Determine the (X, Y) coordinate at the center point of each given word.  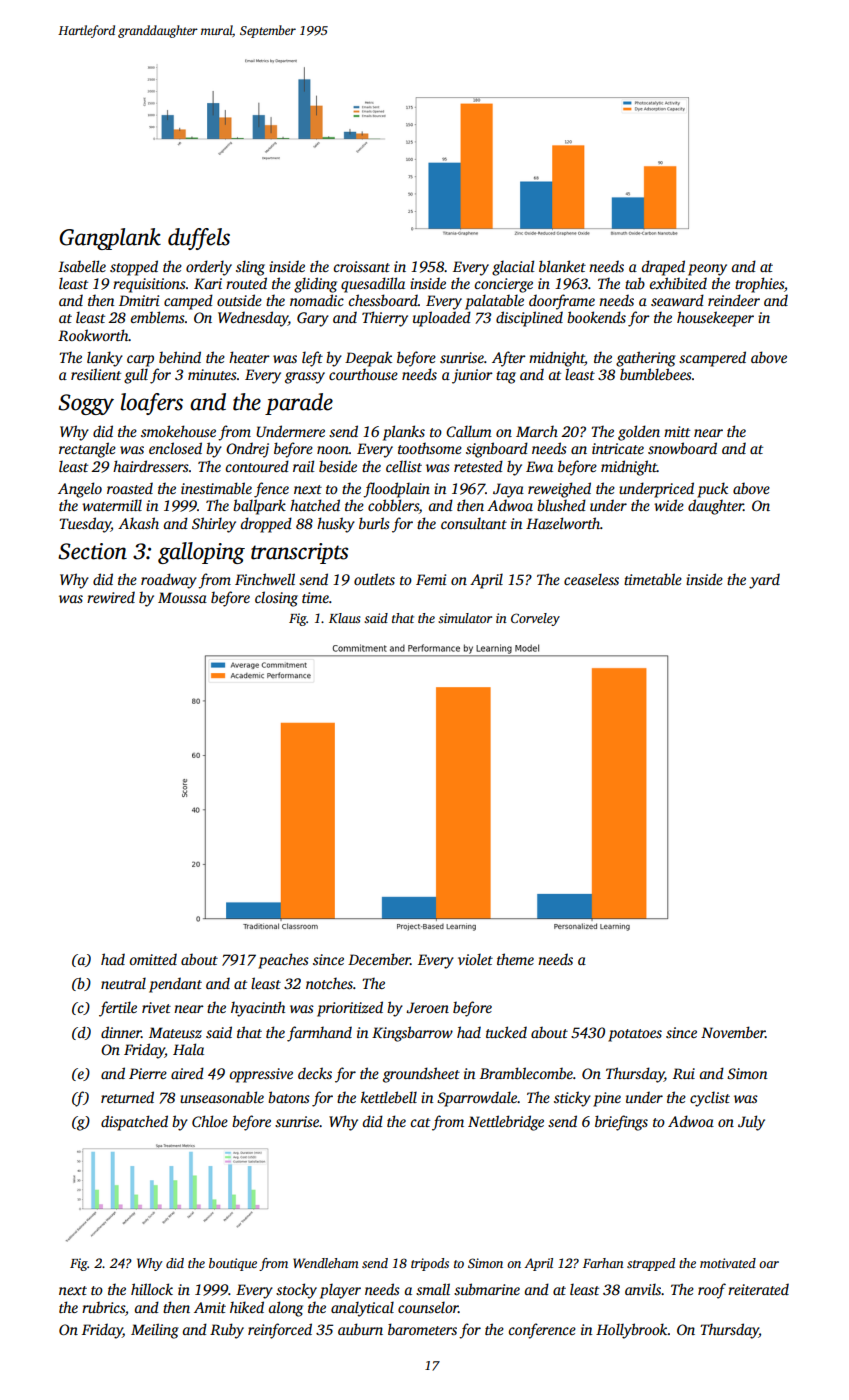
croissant (361, 266)
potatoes (635, 1035)
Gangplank (110, 239)
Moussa (182, 597)
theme (515, 959)
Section (92, 551)
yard (764, 581)
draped (663, 268)
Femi (431, 579)
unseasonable (222, 1097)
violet (475, 959)
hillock (152, 1289)
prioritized (350, 1009)
